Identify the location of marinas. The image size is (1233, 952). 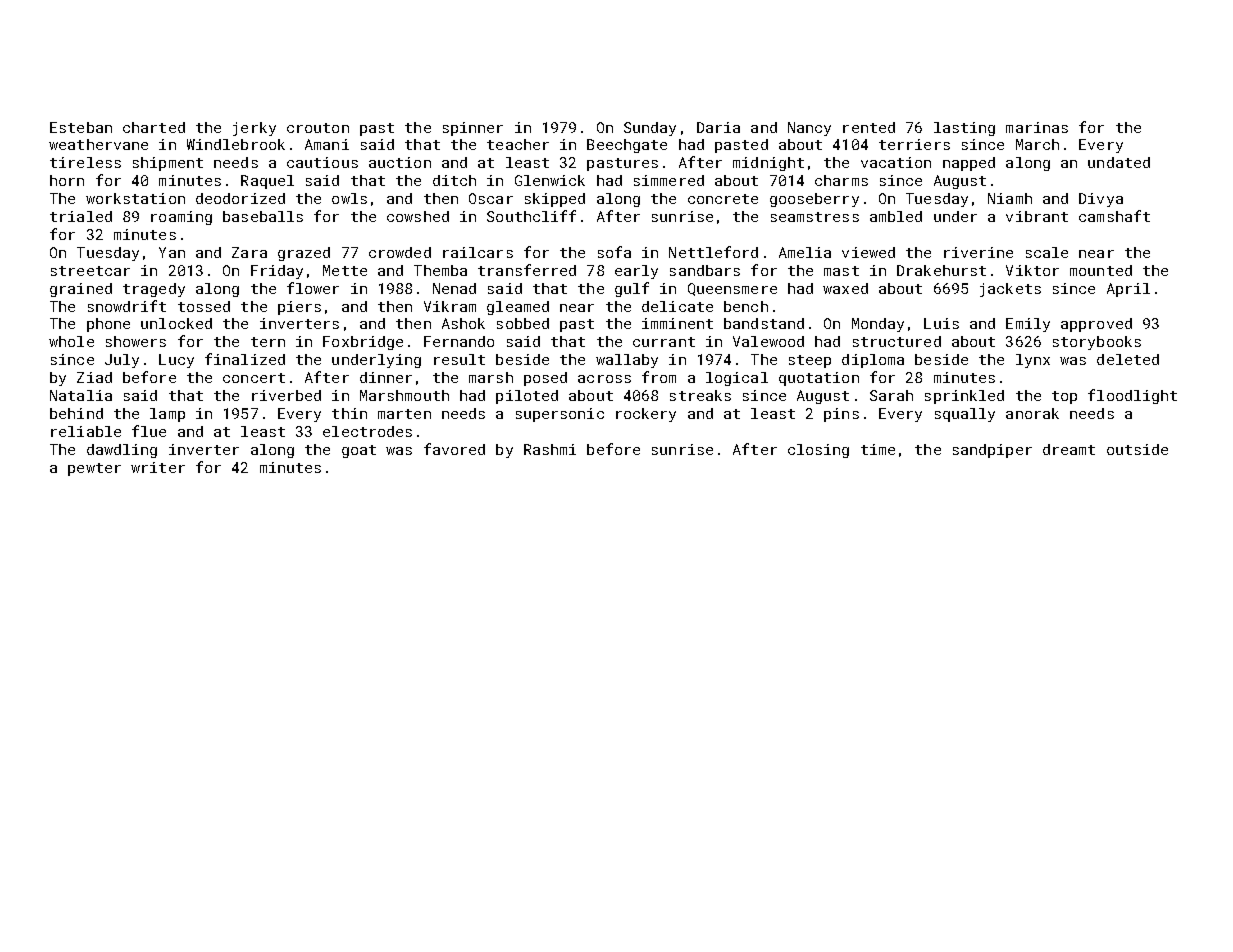
(1037, 127).
